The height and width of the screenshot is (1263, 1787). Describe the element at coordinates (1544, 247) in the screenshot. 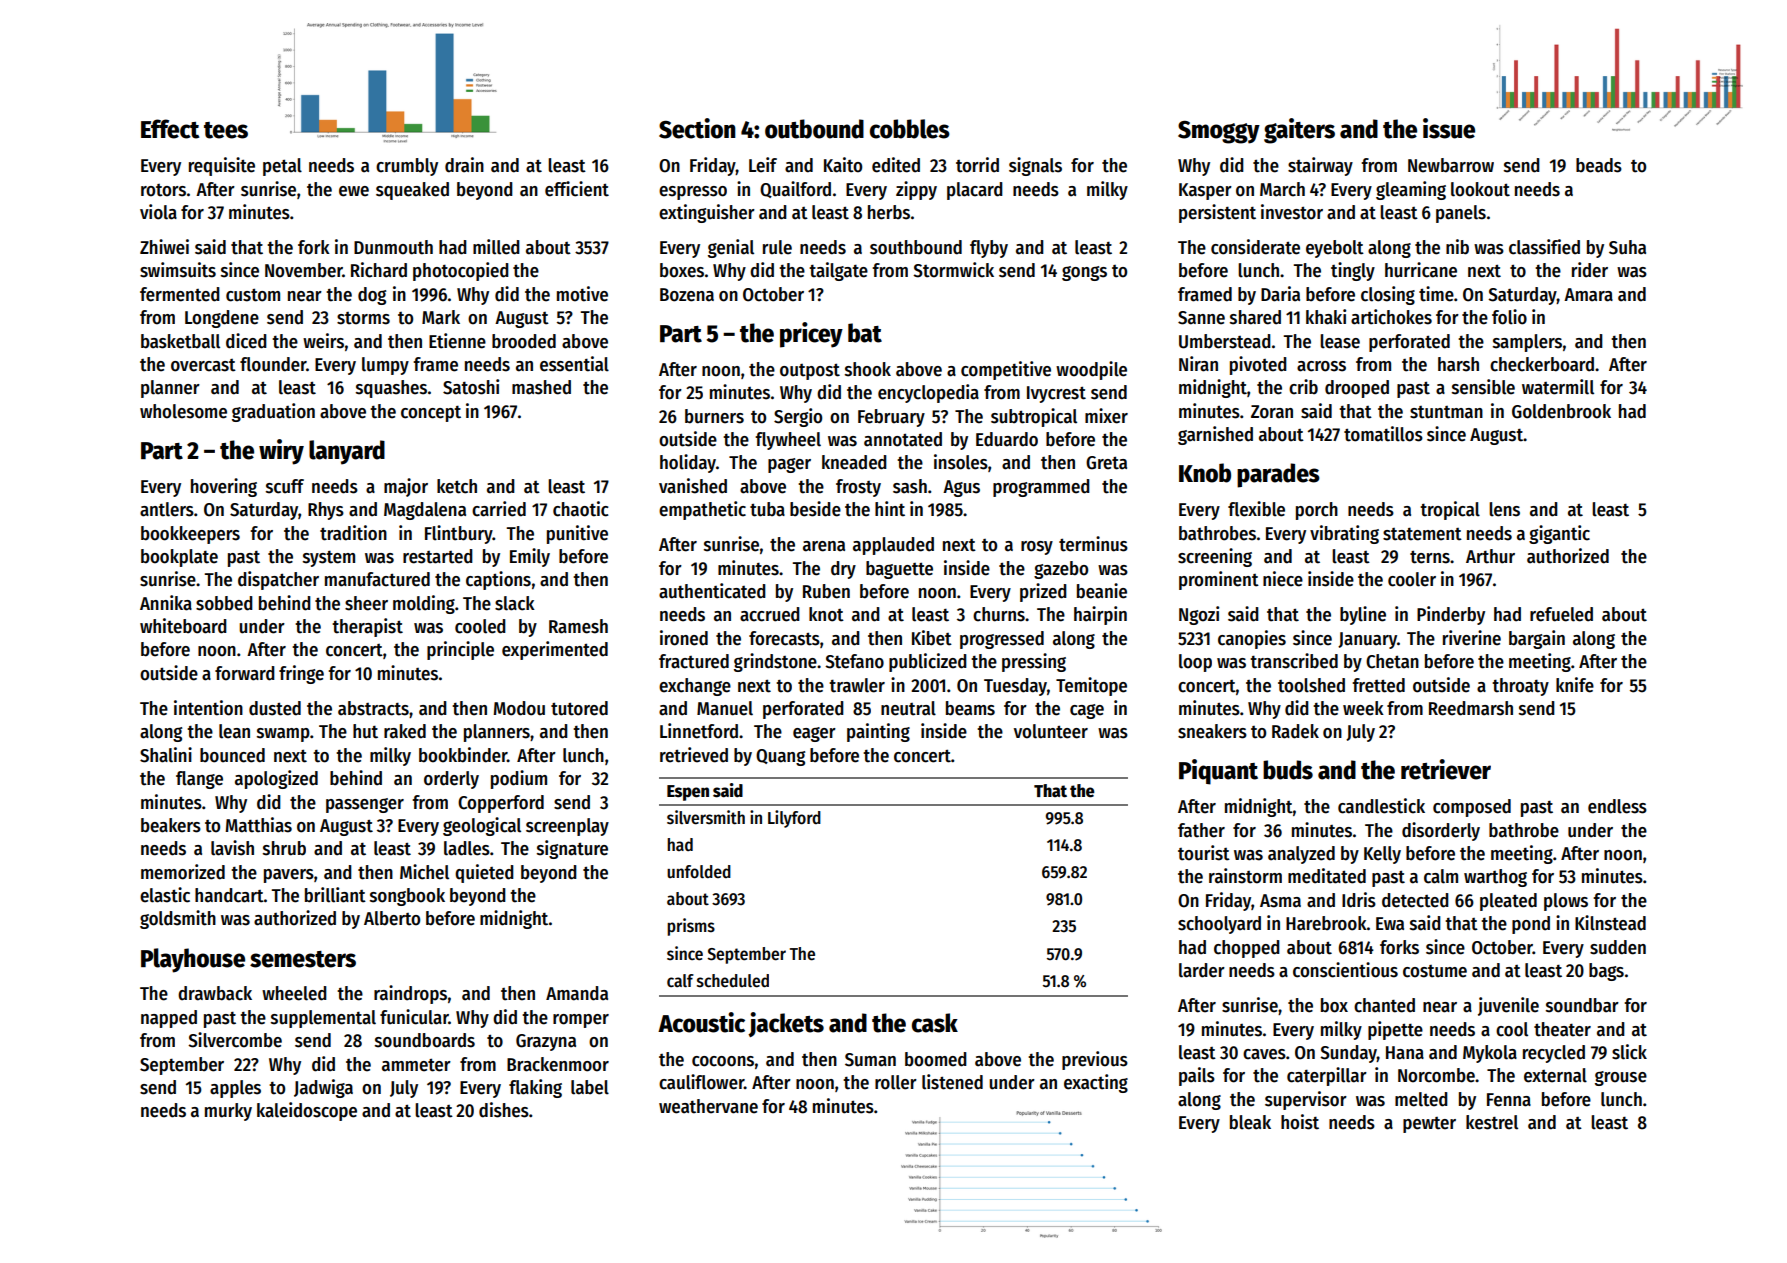

I see `classified` at that location.
